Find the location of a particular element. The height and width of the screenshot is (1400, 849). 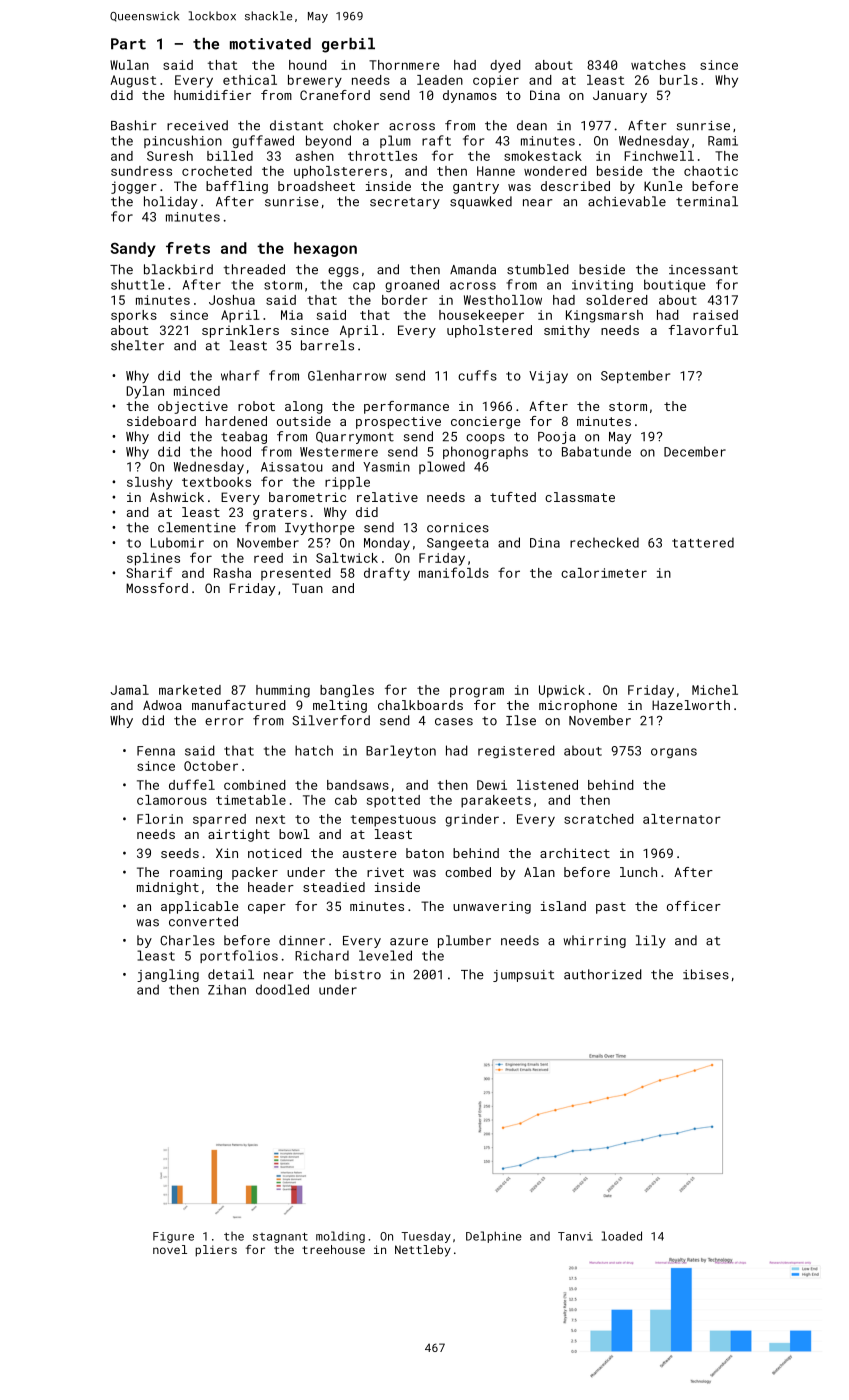

pliers is located at coordinates (216, 1251).
